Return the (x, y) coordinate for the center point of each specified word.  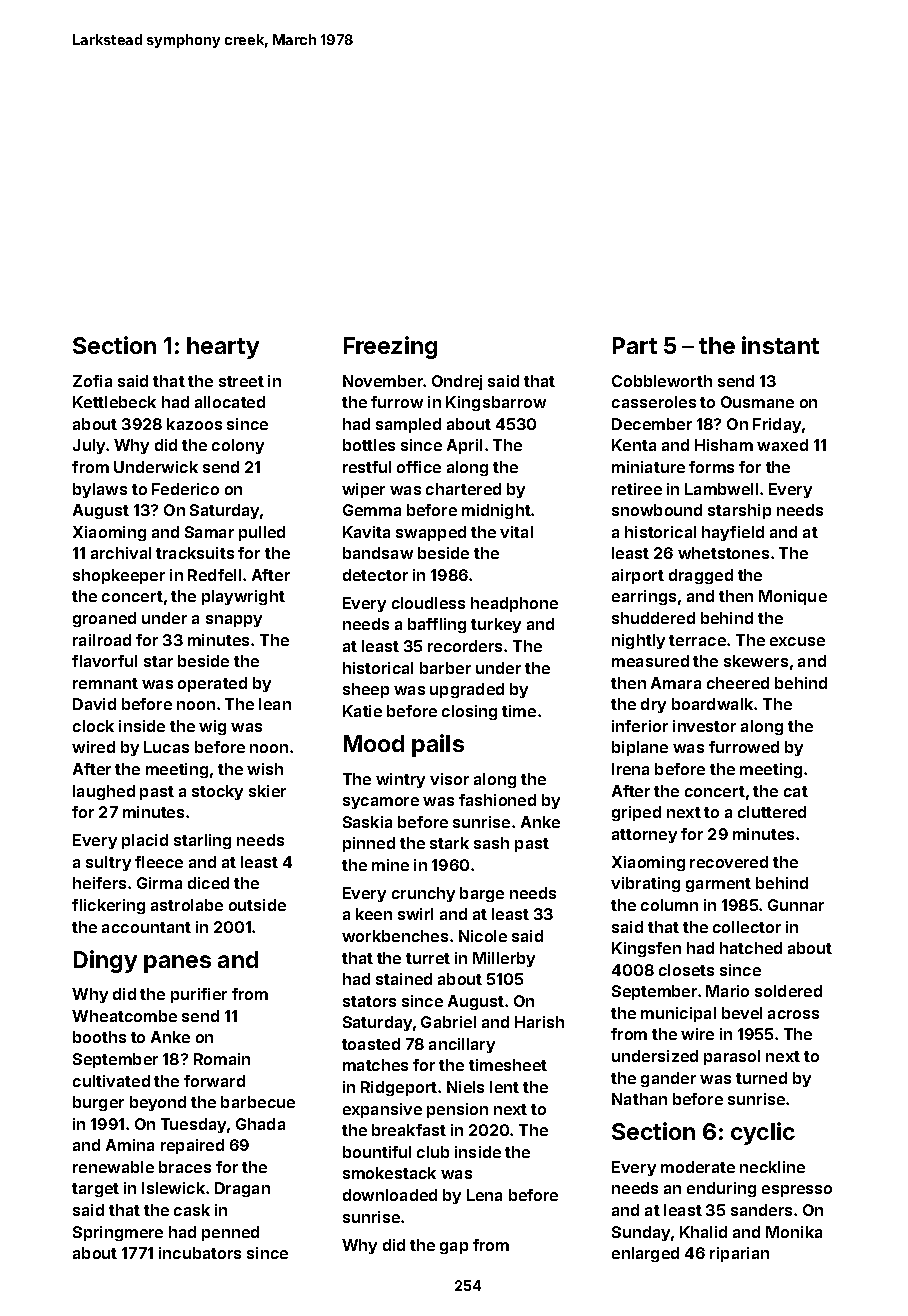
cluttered (772, 812)
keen (374, 914)
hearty (223, 348)
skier (267, 791)
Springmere (118, 1233)
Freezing (390, 347)
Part (635, 345)
